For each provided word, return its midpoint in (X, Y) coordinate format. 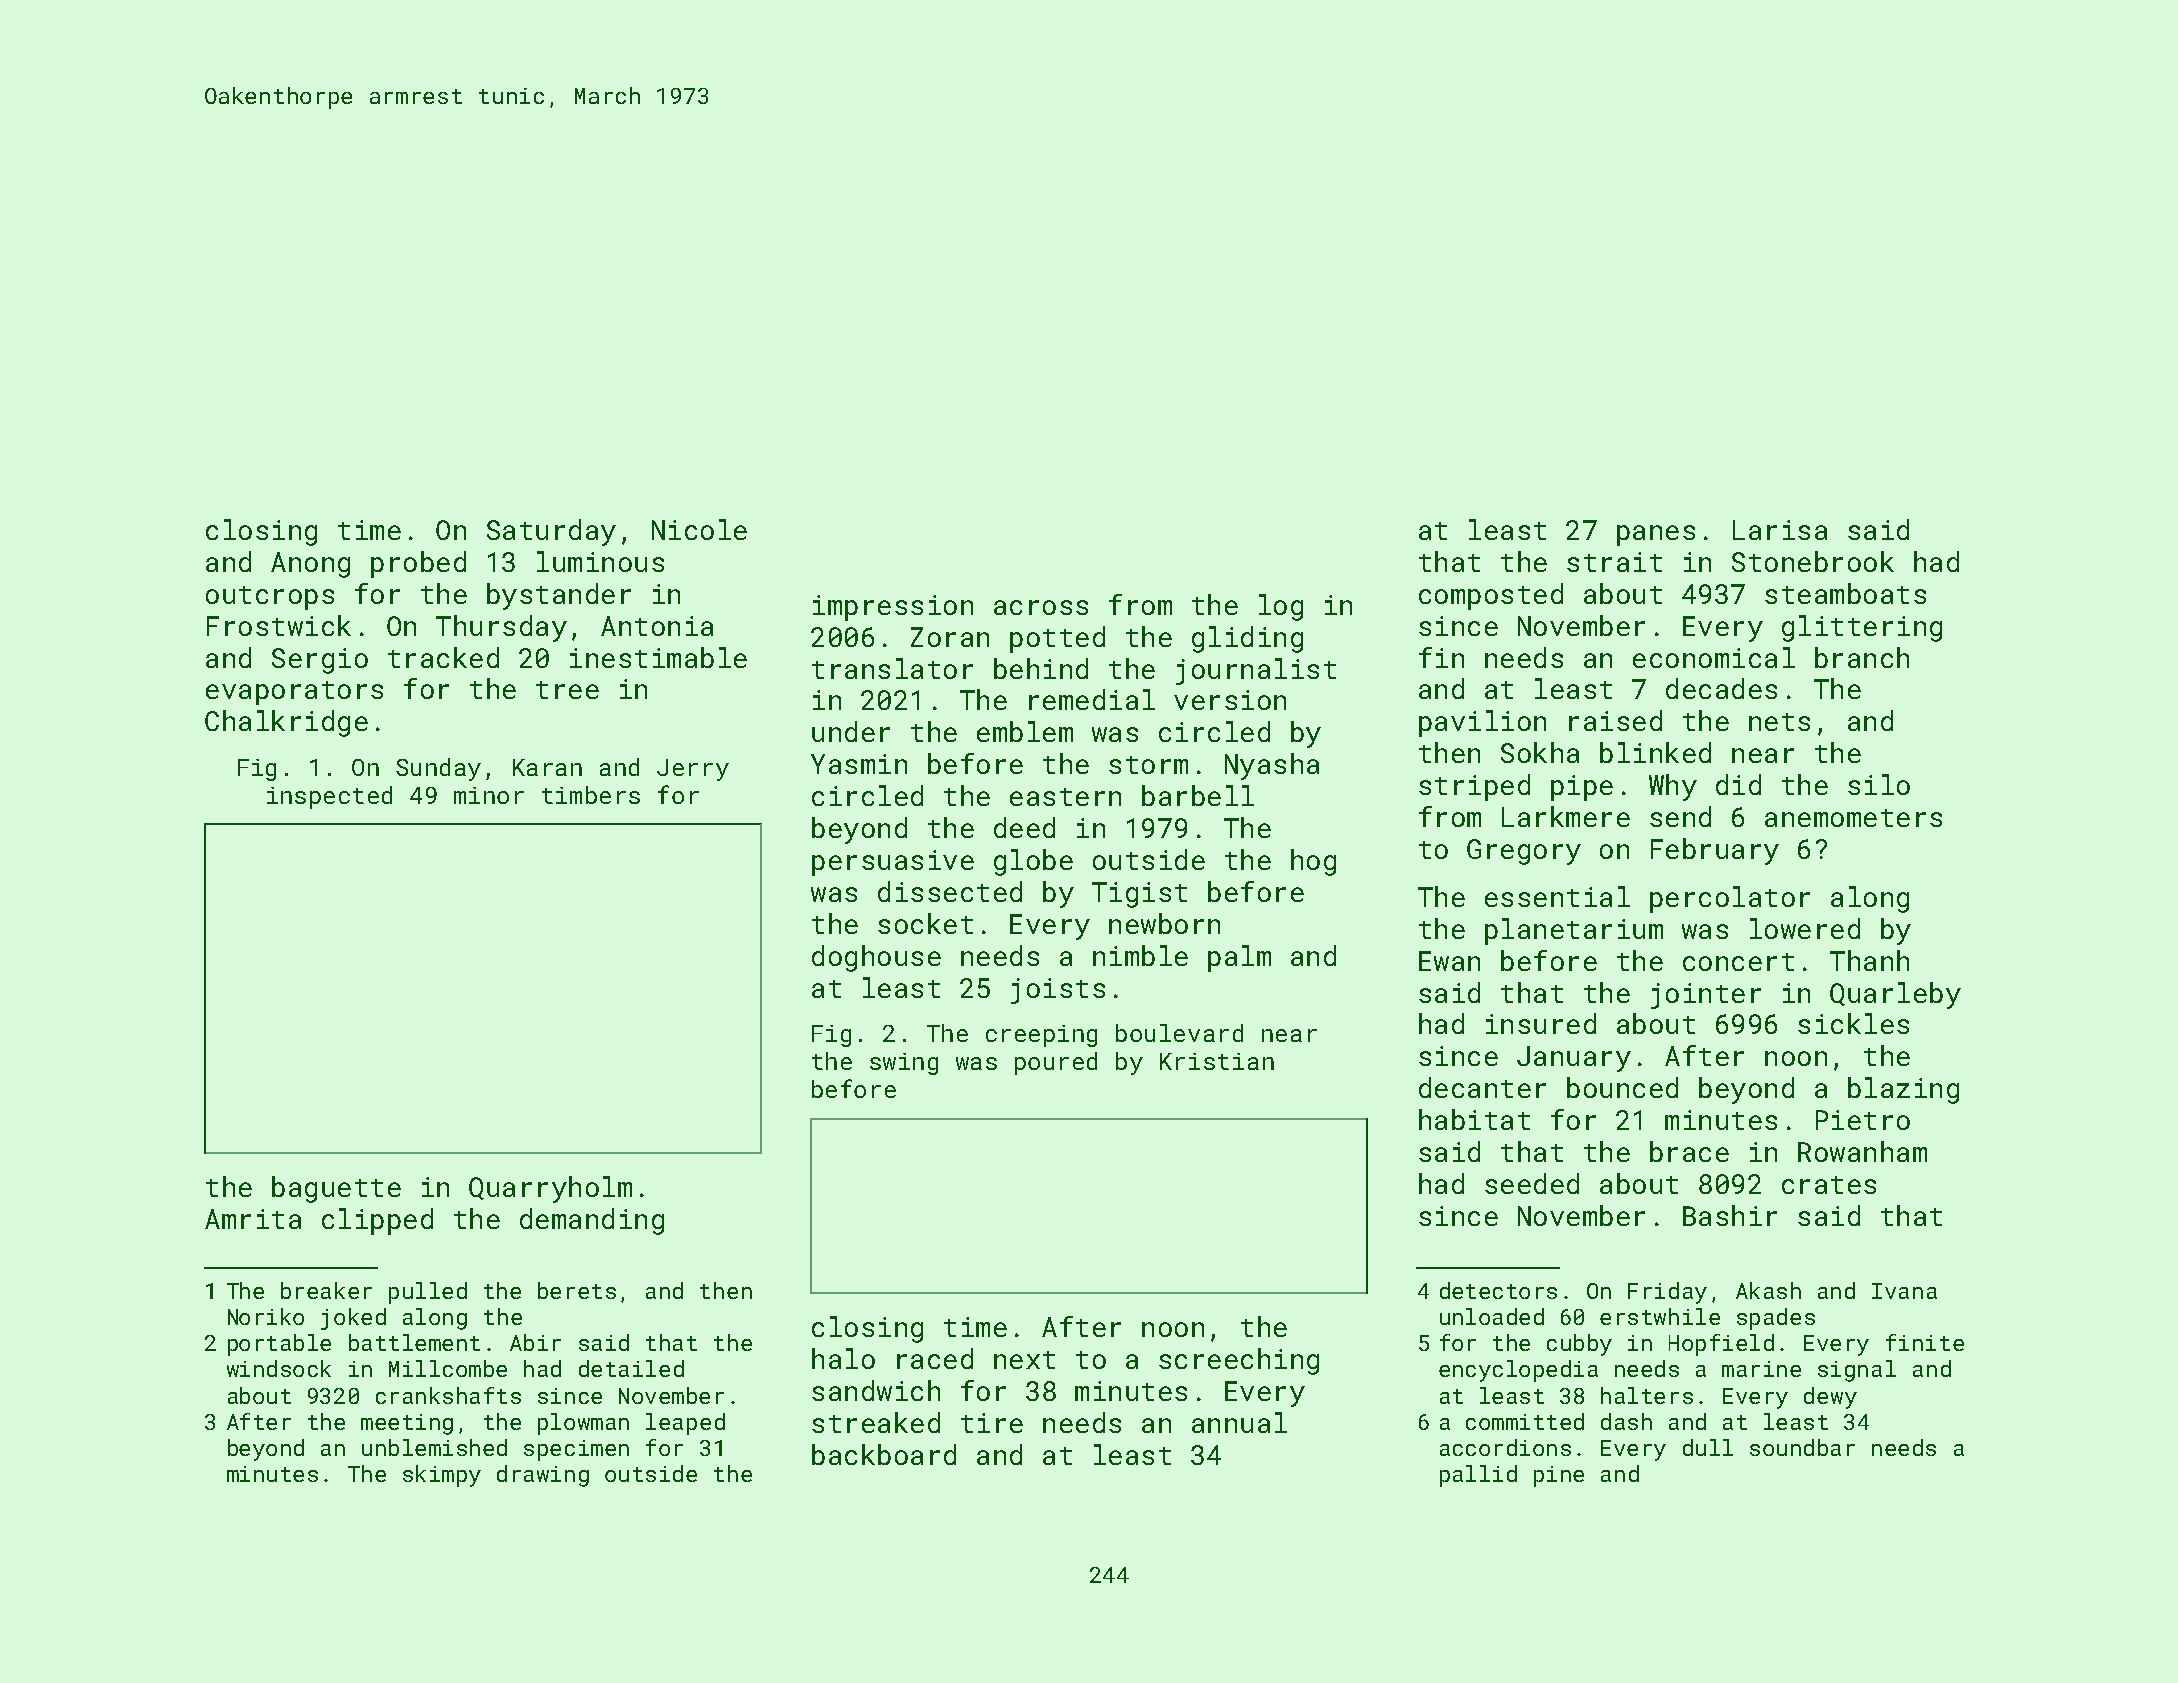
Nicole (699, 529)
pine (1559, 1476)
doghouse (876, 958)
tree (567, 690)
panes (1656, 535)
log (1281, 607)
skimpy (442, 1476)
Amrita (253, 1219)
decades (1721, 688)
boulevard (1179, 1033)
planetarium (1574, 931)
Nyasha (1272, 766)
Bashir (1730, 1215)
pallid (1478, 1476)
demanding (592, 1221)
